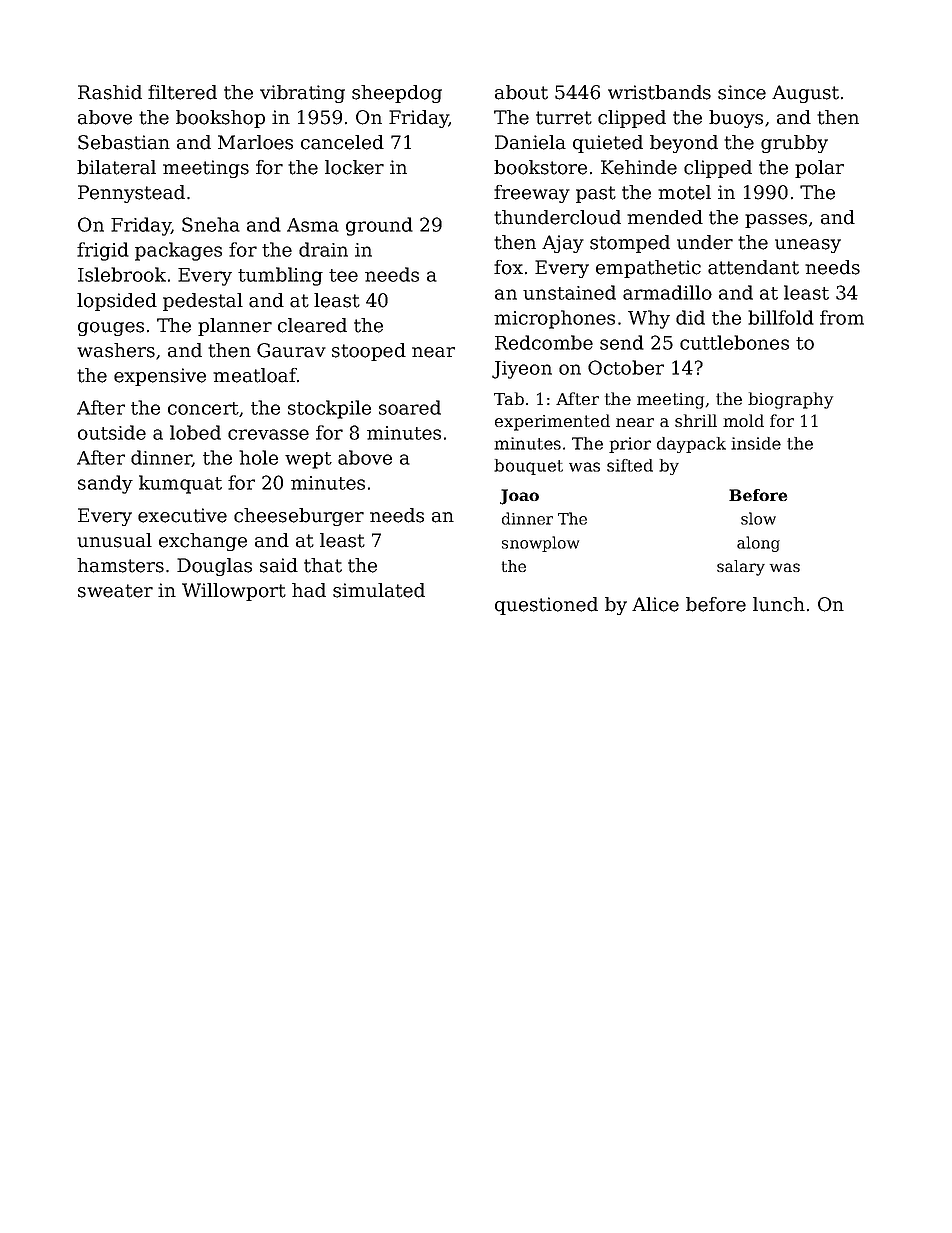 The height and width of the page is (1233, 952). What do you see at coordinates (521, 92) in the page?
I see `about` at bounding box center [521, 92].
